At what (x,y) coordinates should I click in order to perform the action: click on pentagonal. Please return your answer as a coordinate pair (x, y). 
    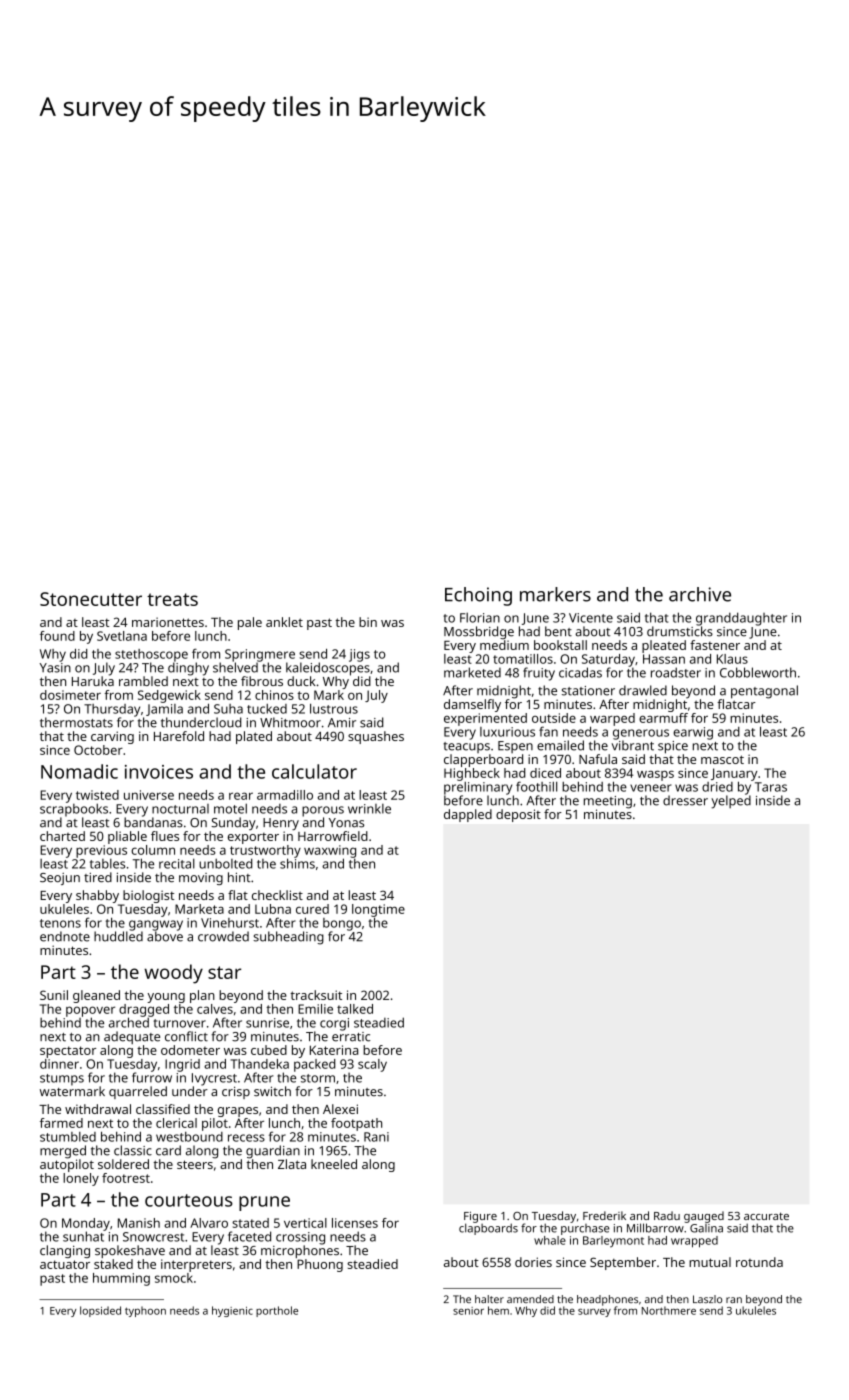
    Looking at the image, I should click on (764, 692).
